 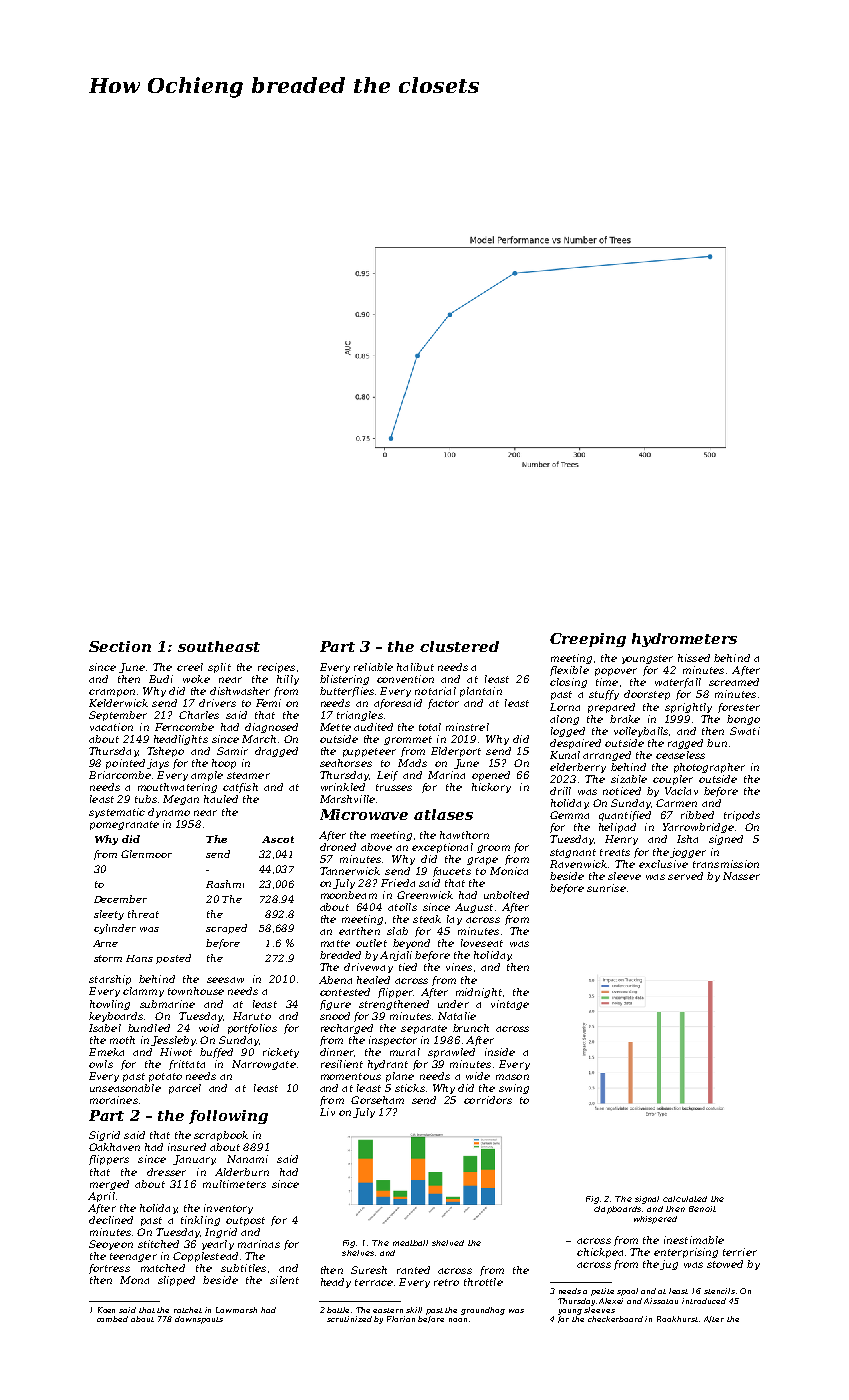 I want to click on swing, so click(x=514, y=1089).
